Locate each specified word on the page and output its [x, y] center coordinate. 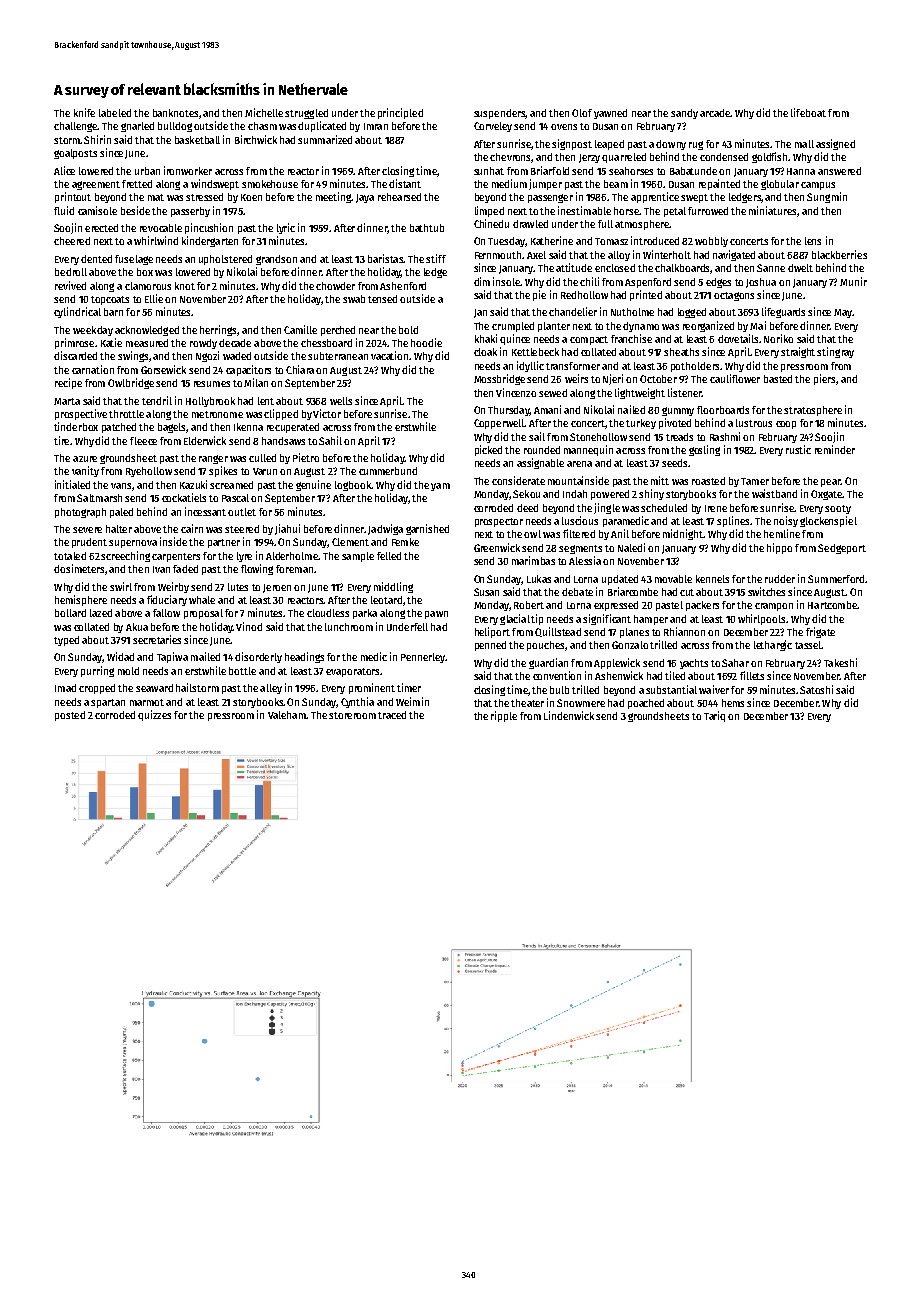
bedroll [71, 272]
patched [119, 428]
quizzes [154, 715]
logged [692, 313]
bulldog [175, 127]
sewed [553, 393]
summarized [325, 139]
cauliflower [735, 378]
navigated [734, 255]
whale [202, 600]
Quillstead [558, 632]
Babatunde [693, 171]
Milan [256, 382]
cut [687, 592]
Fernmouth [498, 255]
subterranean [338, 356]
